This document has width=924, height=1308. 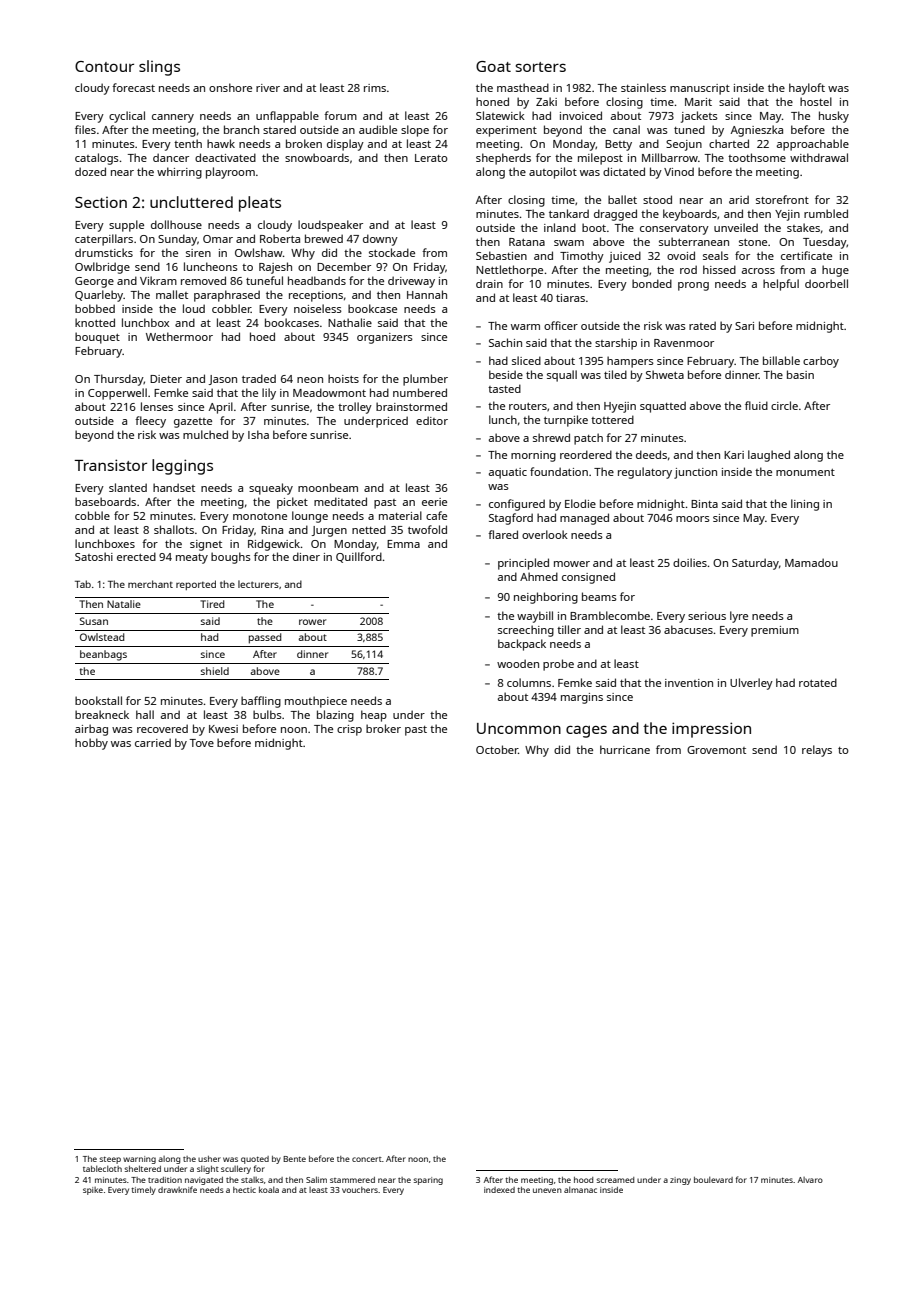 I want to click on heap, so click(x=374, y=716).
